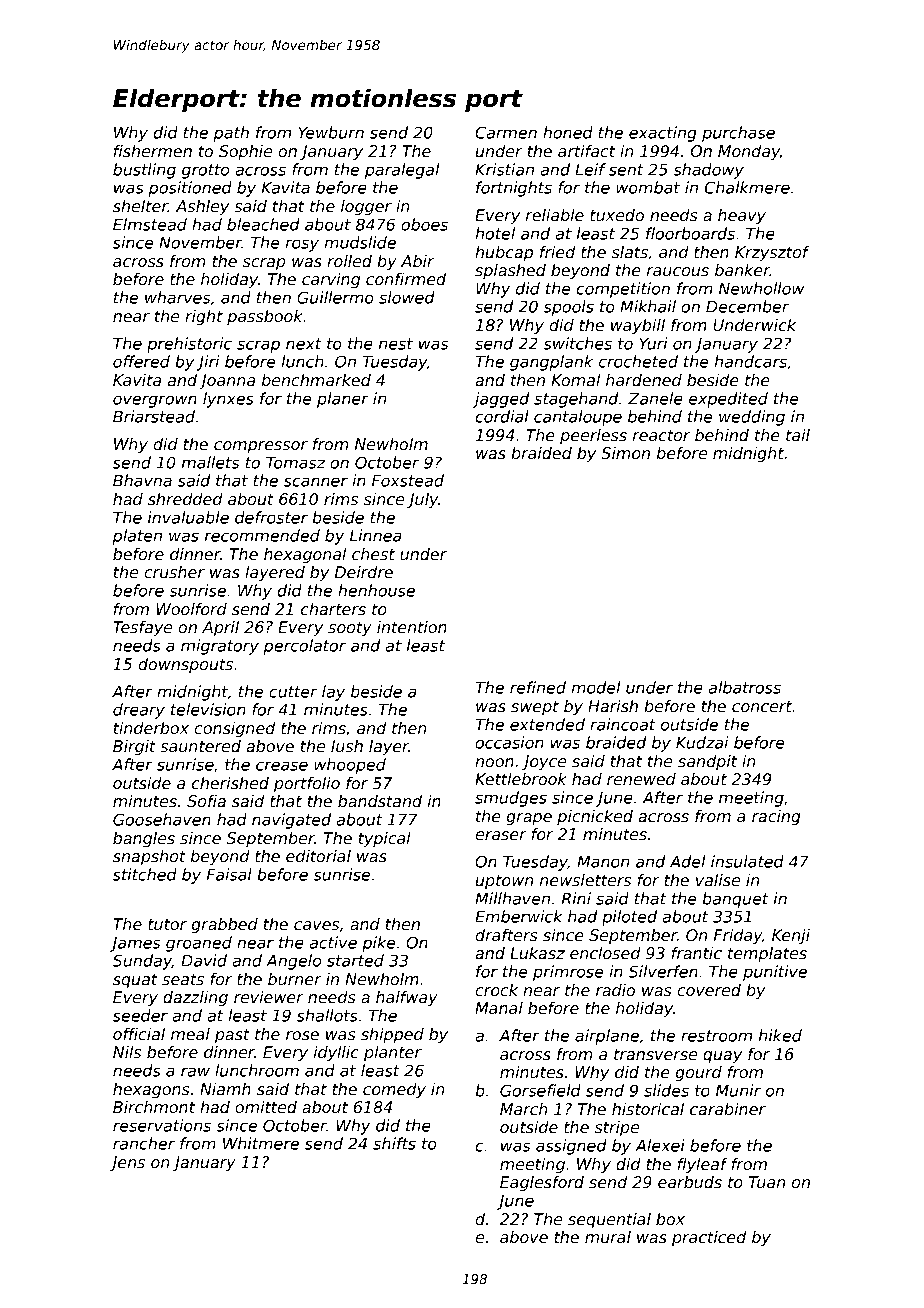 The width and height of the screenshot is (924, 1308). I want to click on competition, so click(623, 290).
